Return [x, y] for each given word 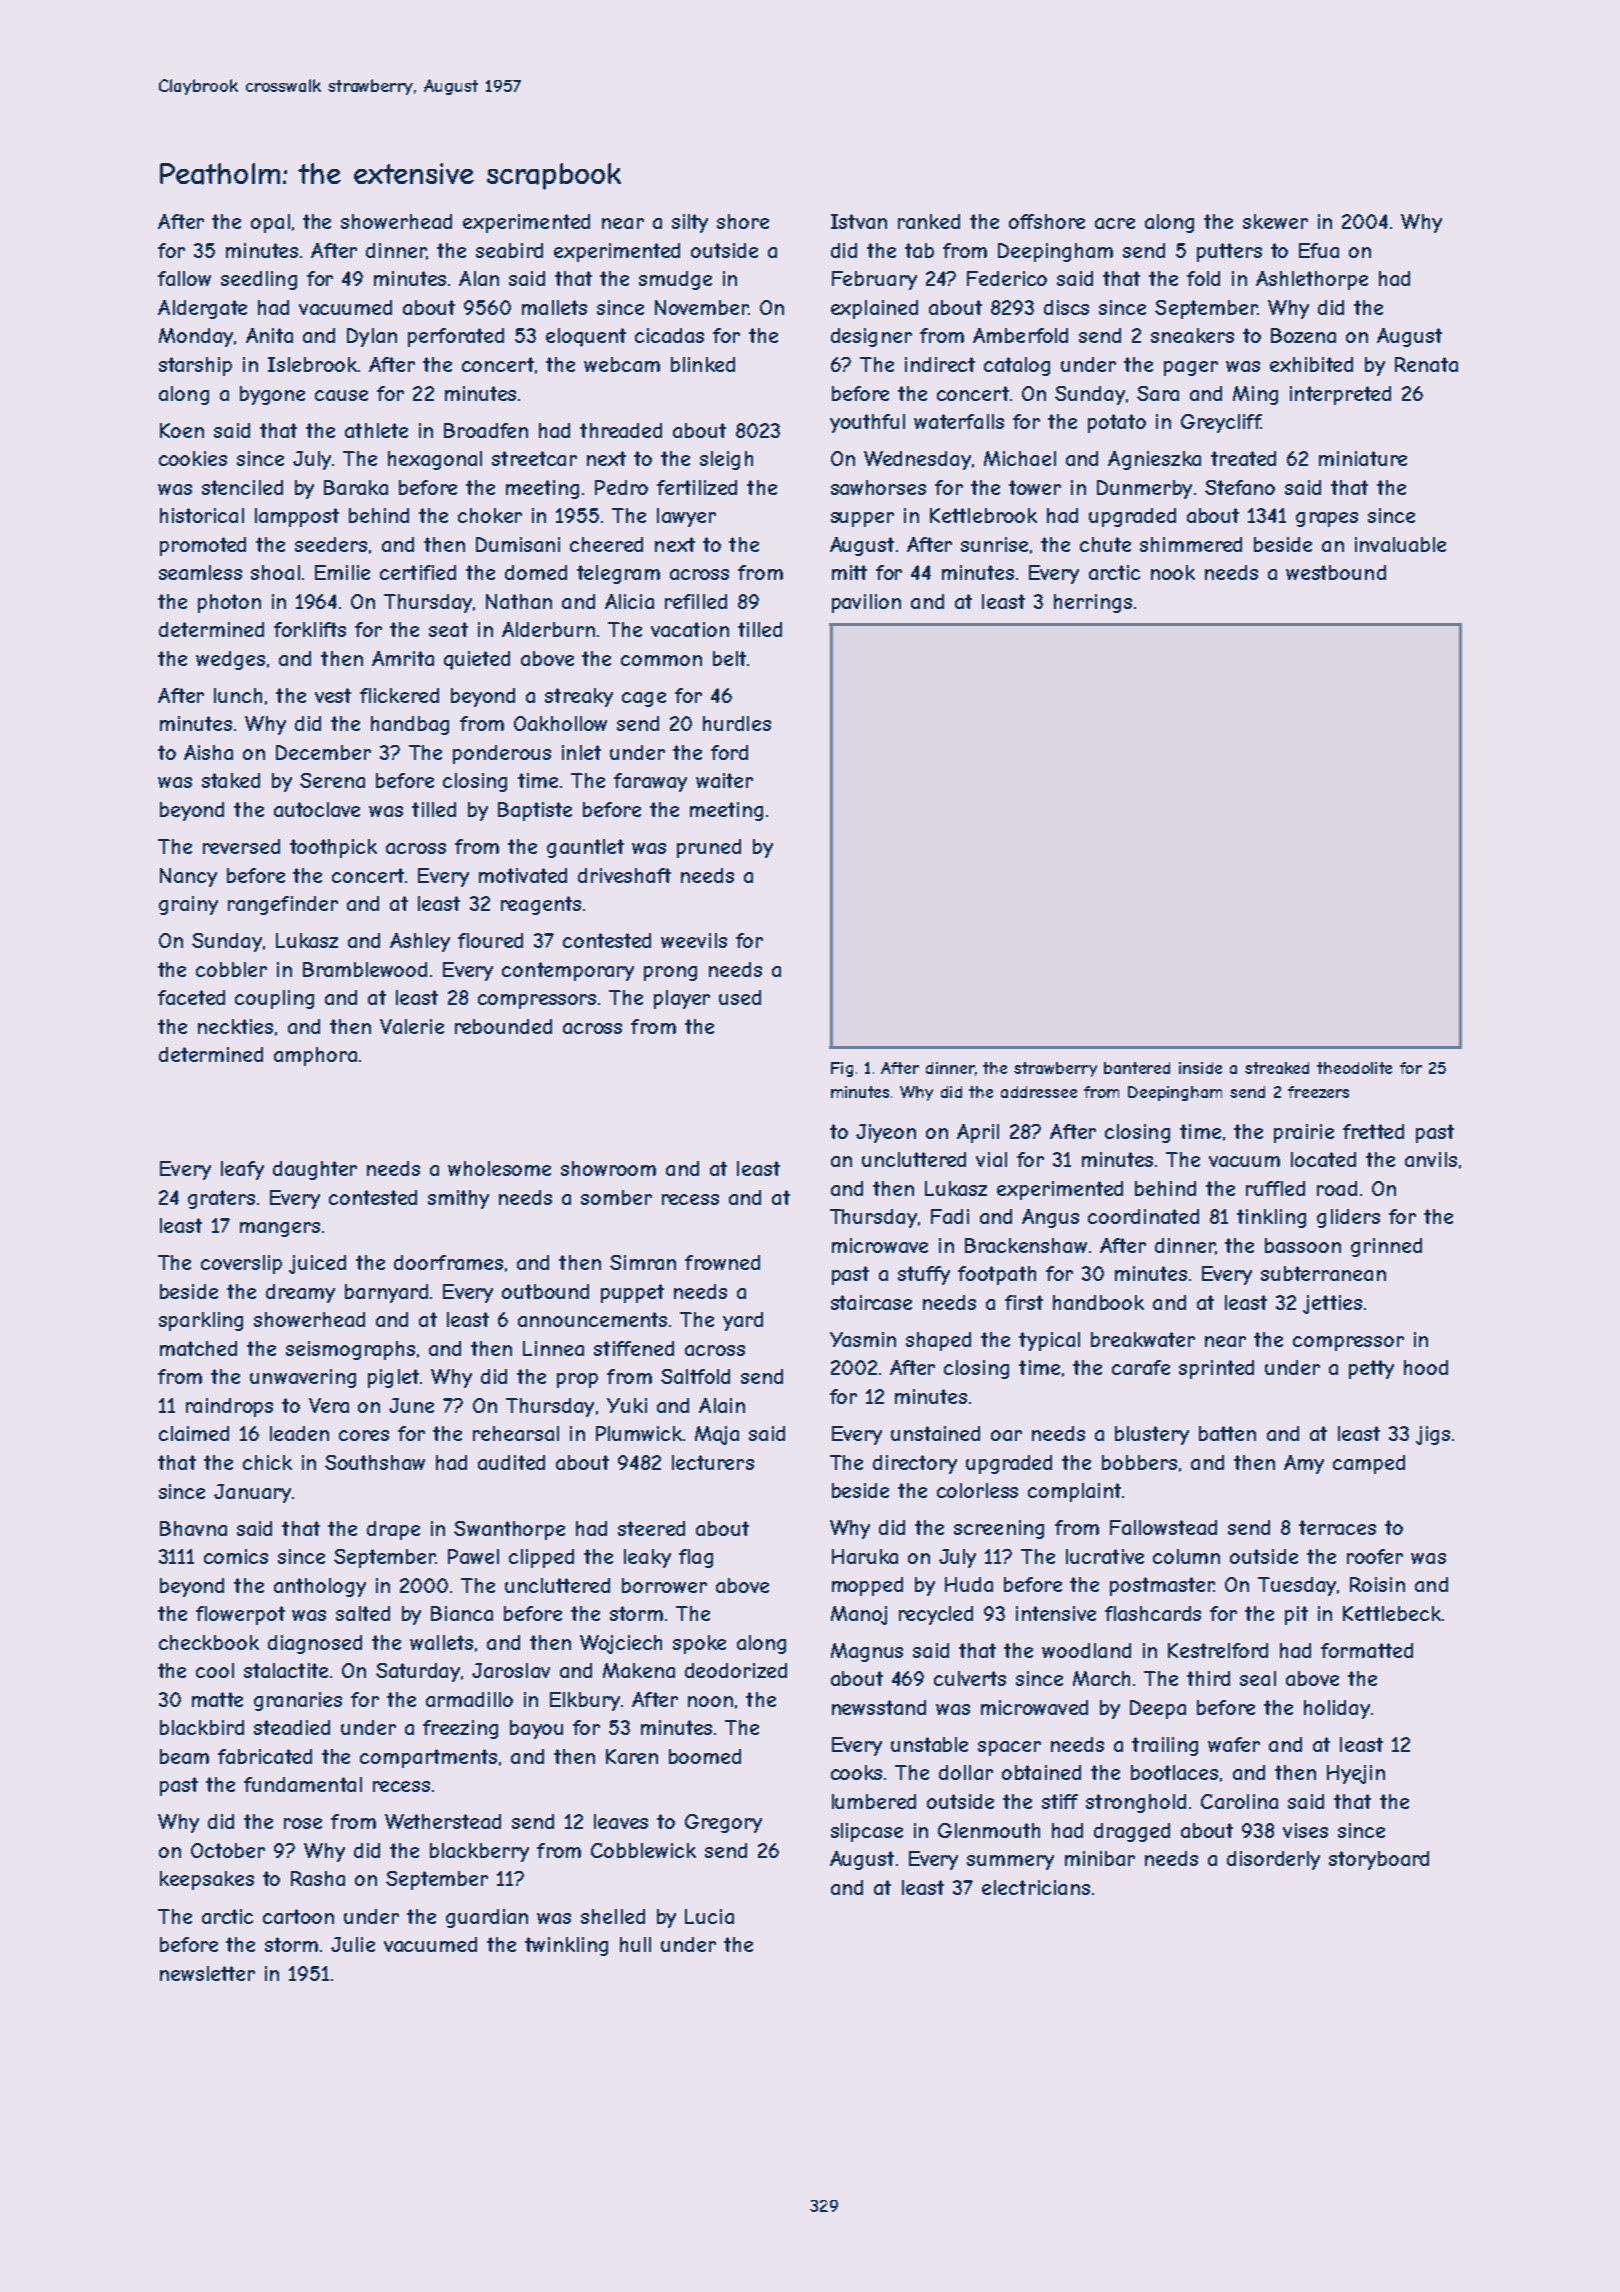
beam [184, 1756]
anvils [1431, 1159]
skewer [1275, 221]
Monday [196, 337]
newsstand [879, 1707]
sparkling [201, 1321]
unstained [935, 1433]
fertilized [697, 487]
